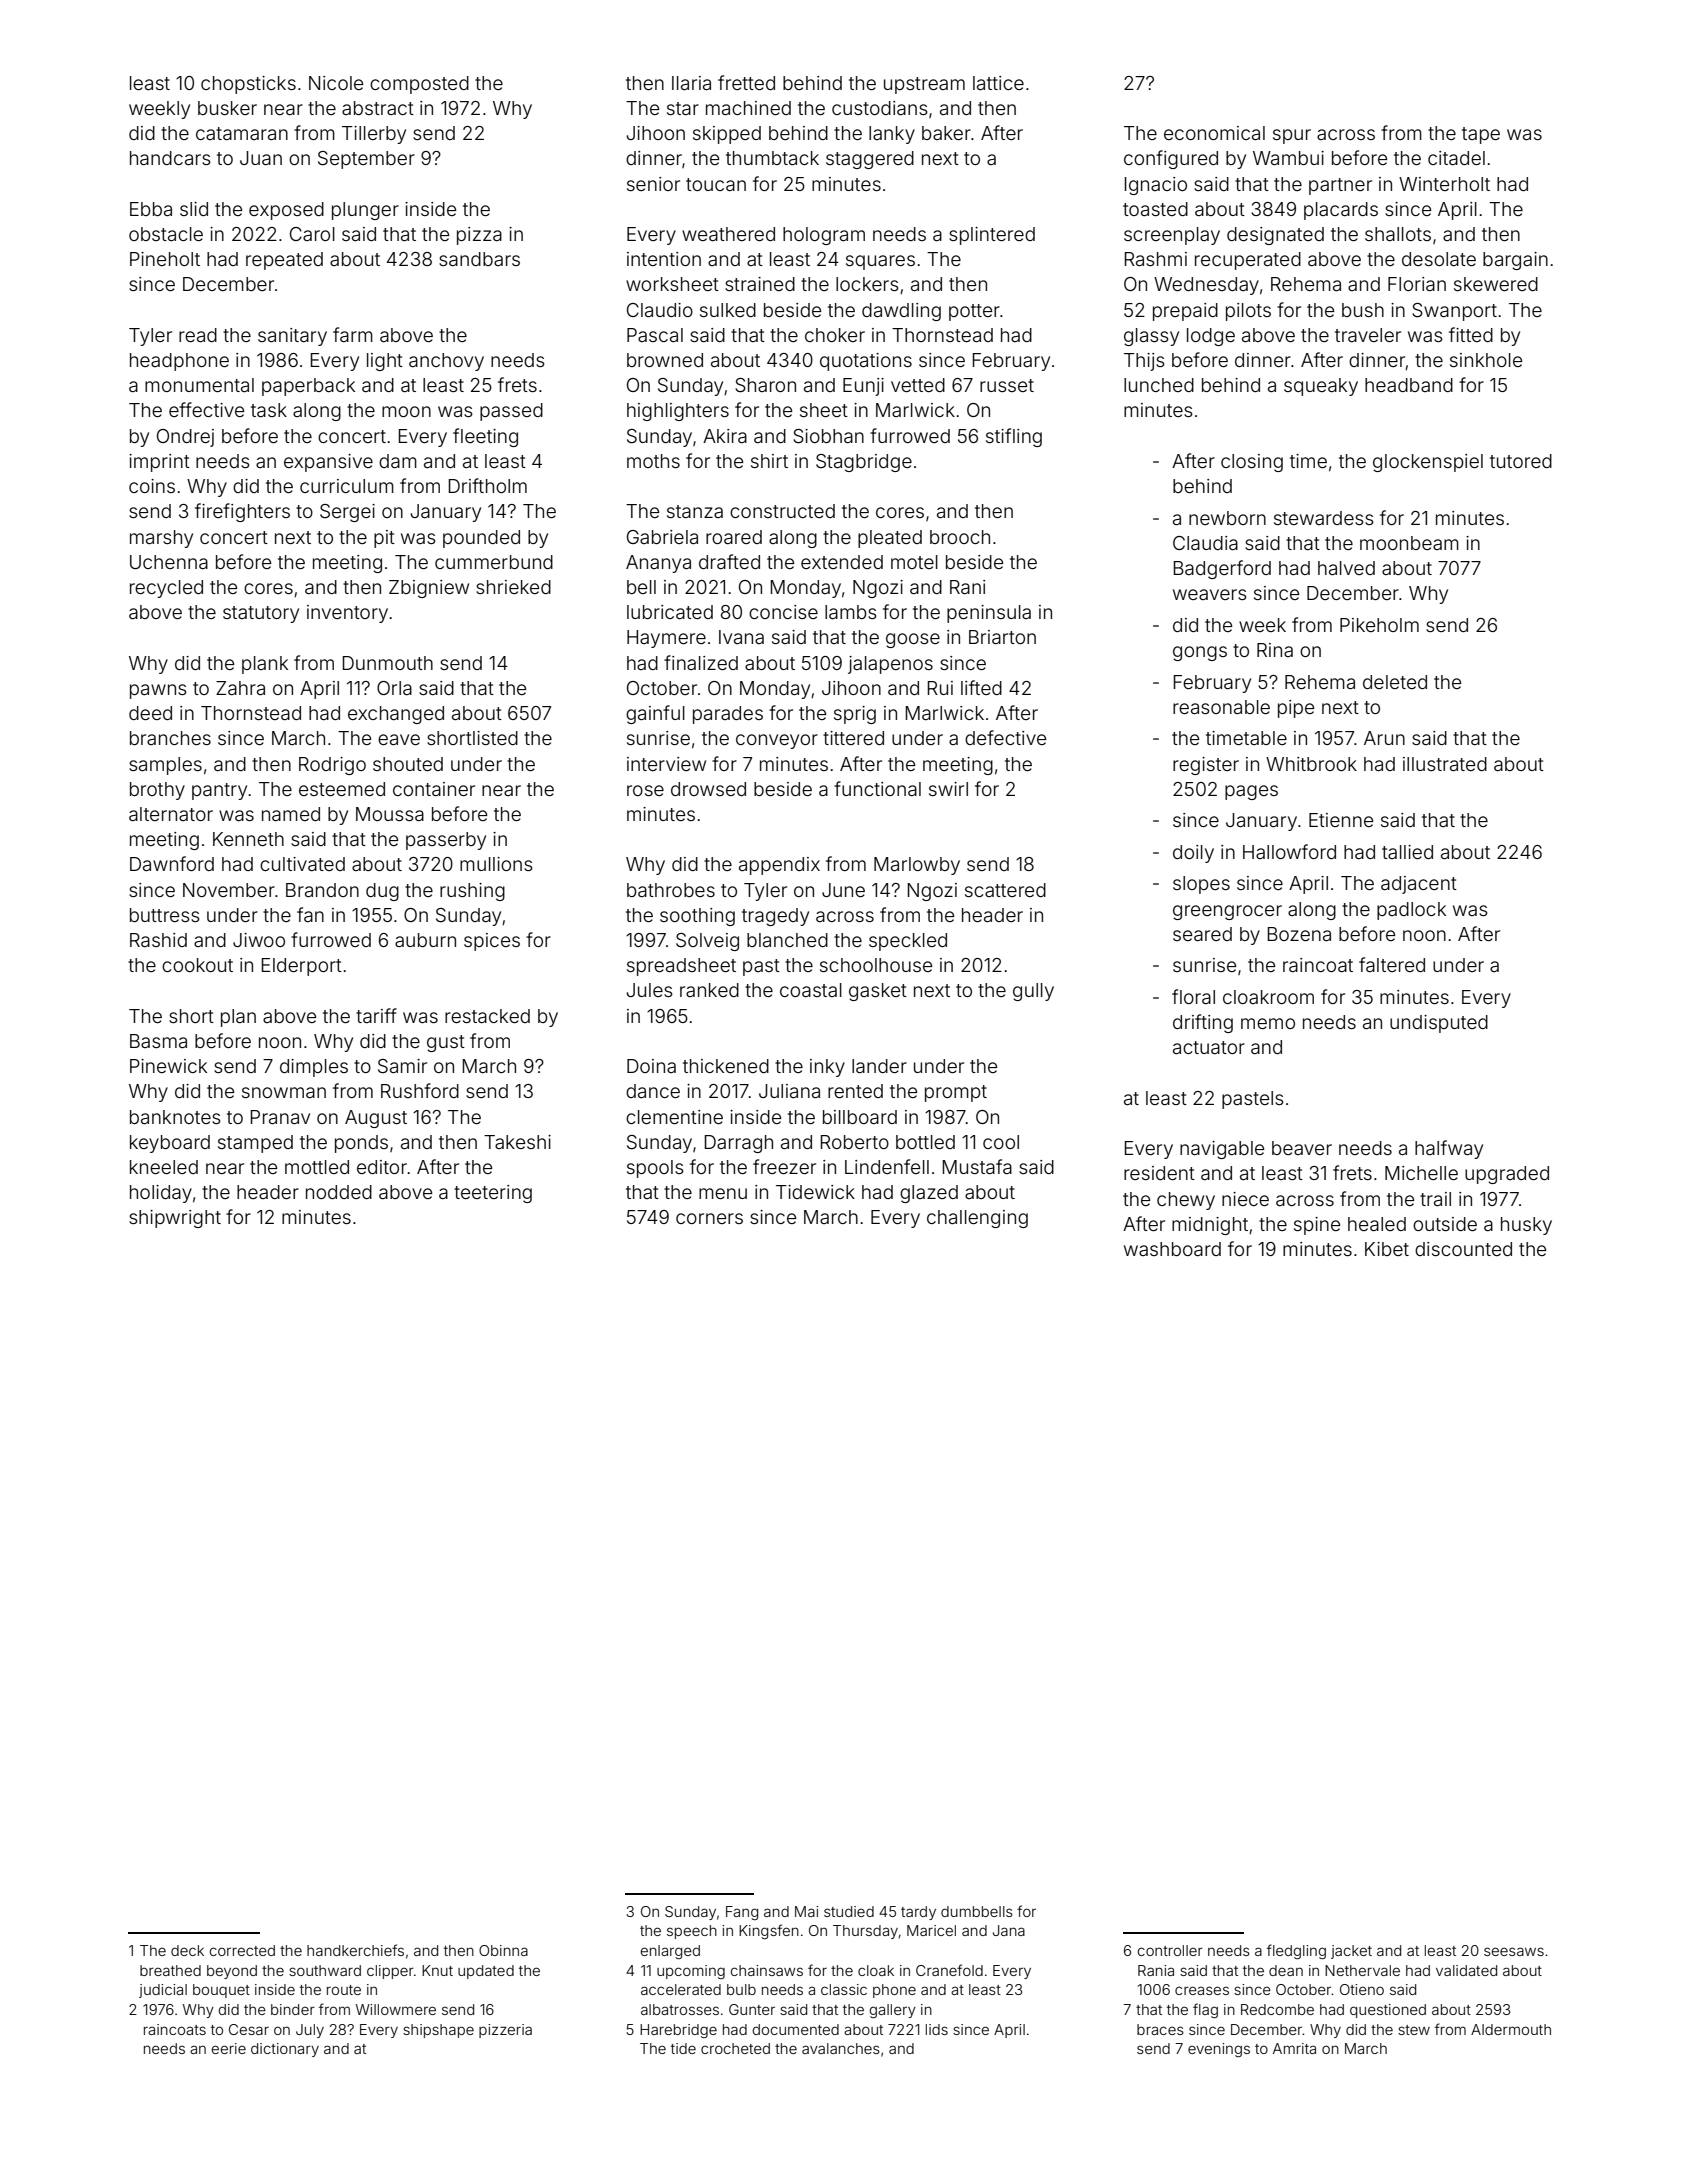  What do you see at coordinates (302, 864) in the document?
I see `cultivated` at bounding box center [302, 864].
